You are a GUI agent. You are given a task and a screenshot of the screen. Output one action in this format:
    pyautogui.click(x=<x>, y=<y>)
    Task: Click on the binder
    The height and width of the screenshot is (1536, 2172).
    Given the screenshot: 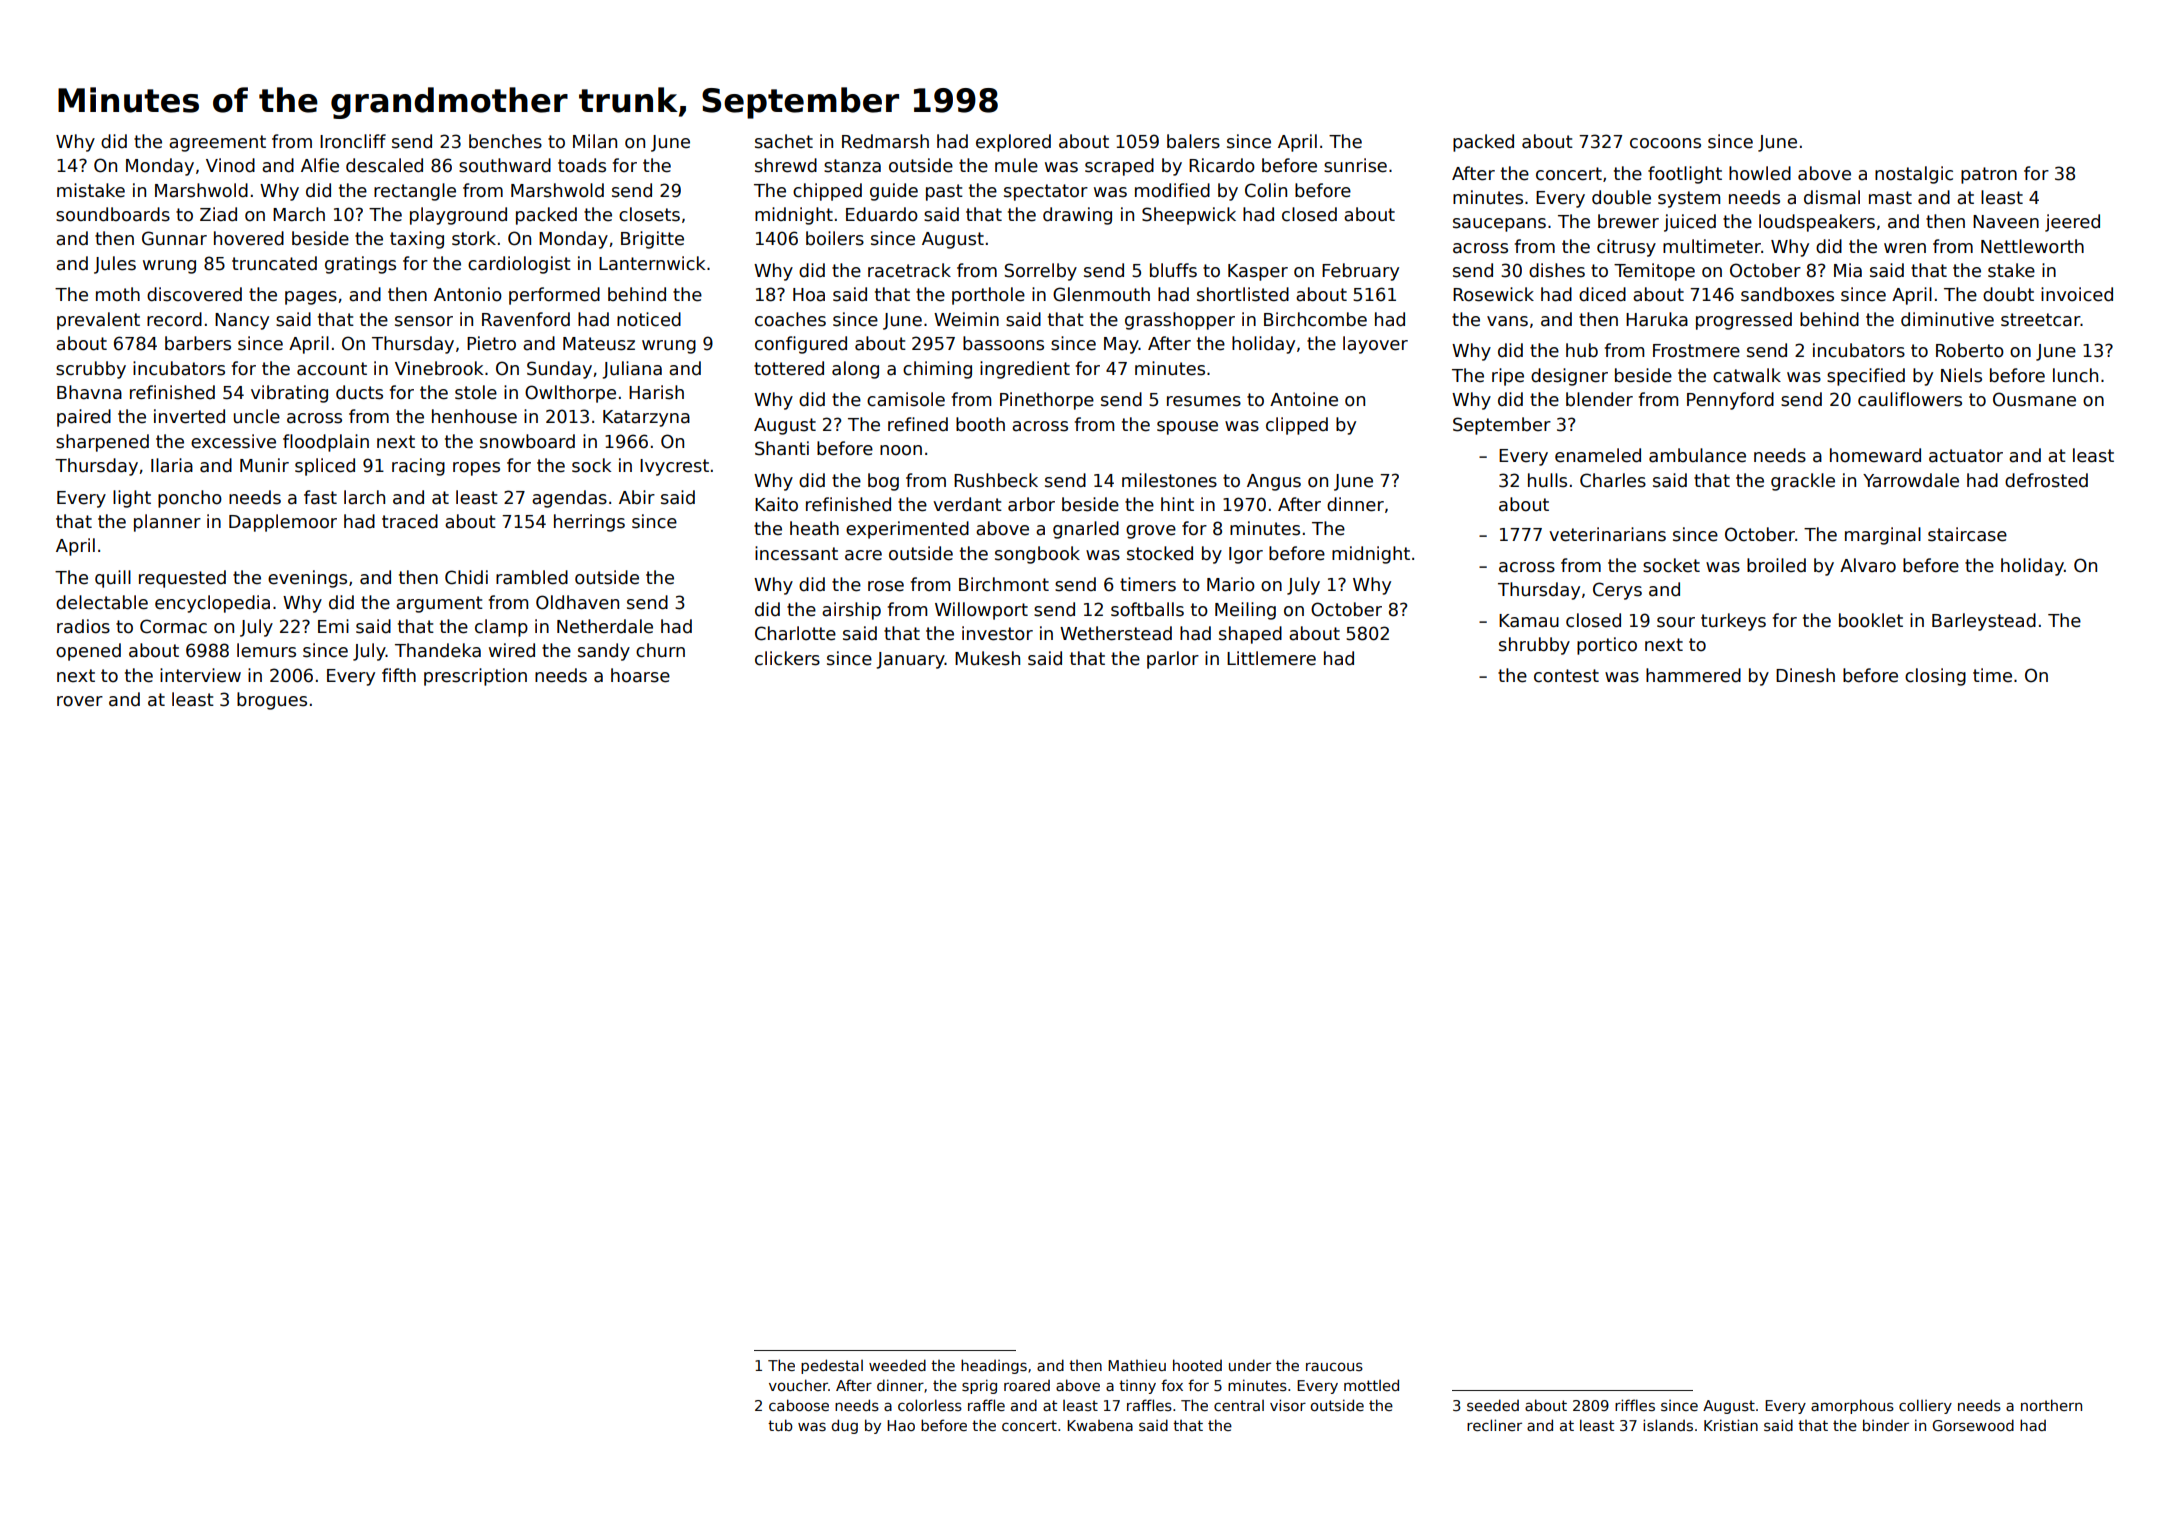 What is the action you would take?
    pyautogui.click(x=1886, y=1425)
